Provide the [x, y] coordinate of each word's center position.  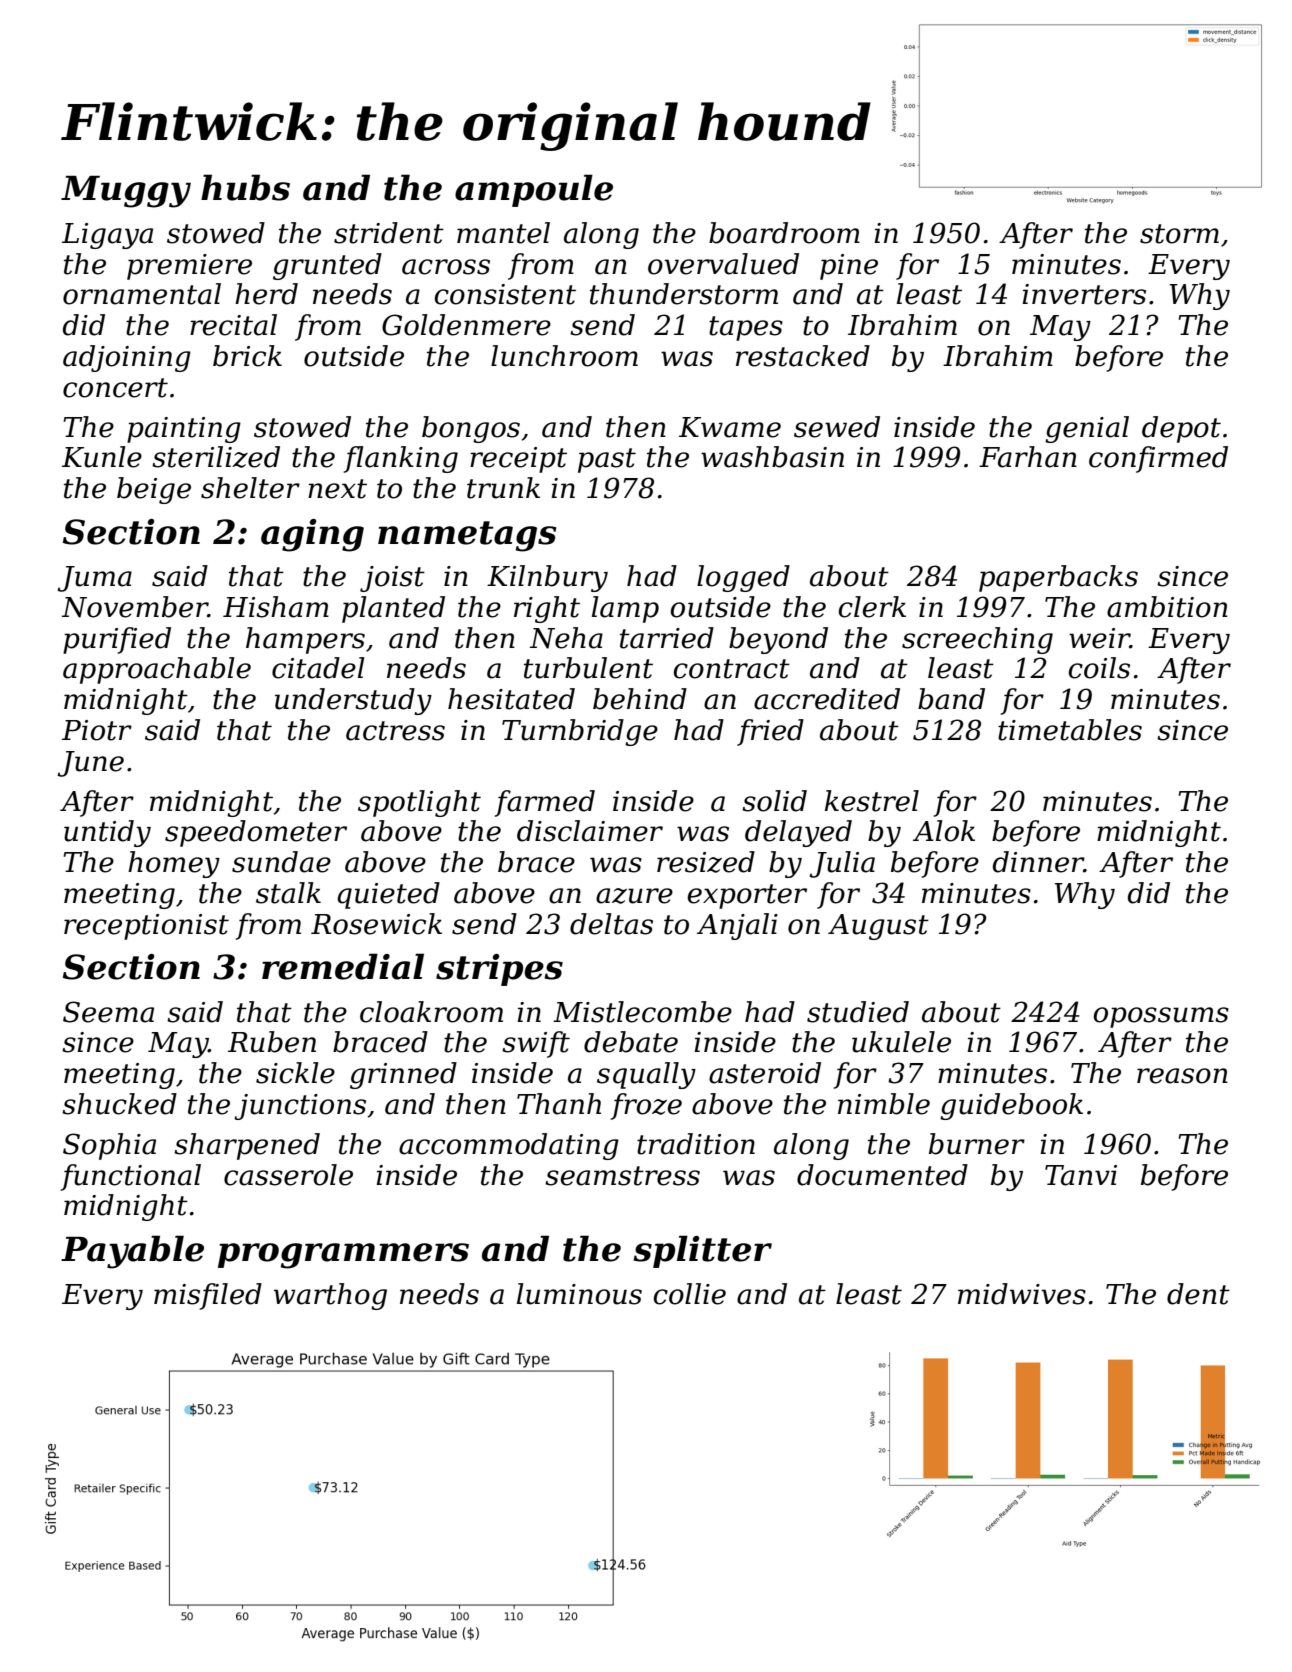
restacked [803, 356]
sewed [837, 427]
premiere [189, 267]
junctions [300, 1107]
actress [395, 731]
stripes [499, 970]
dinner [1038, 862]
